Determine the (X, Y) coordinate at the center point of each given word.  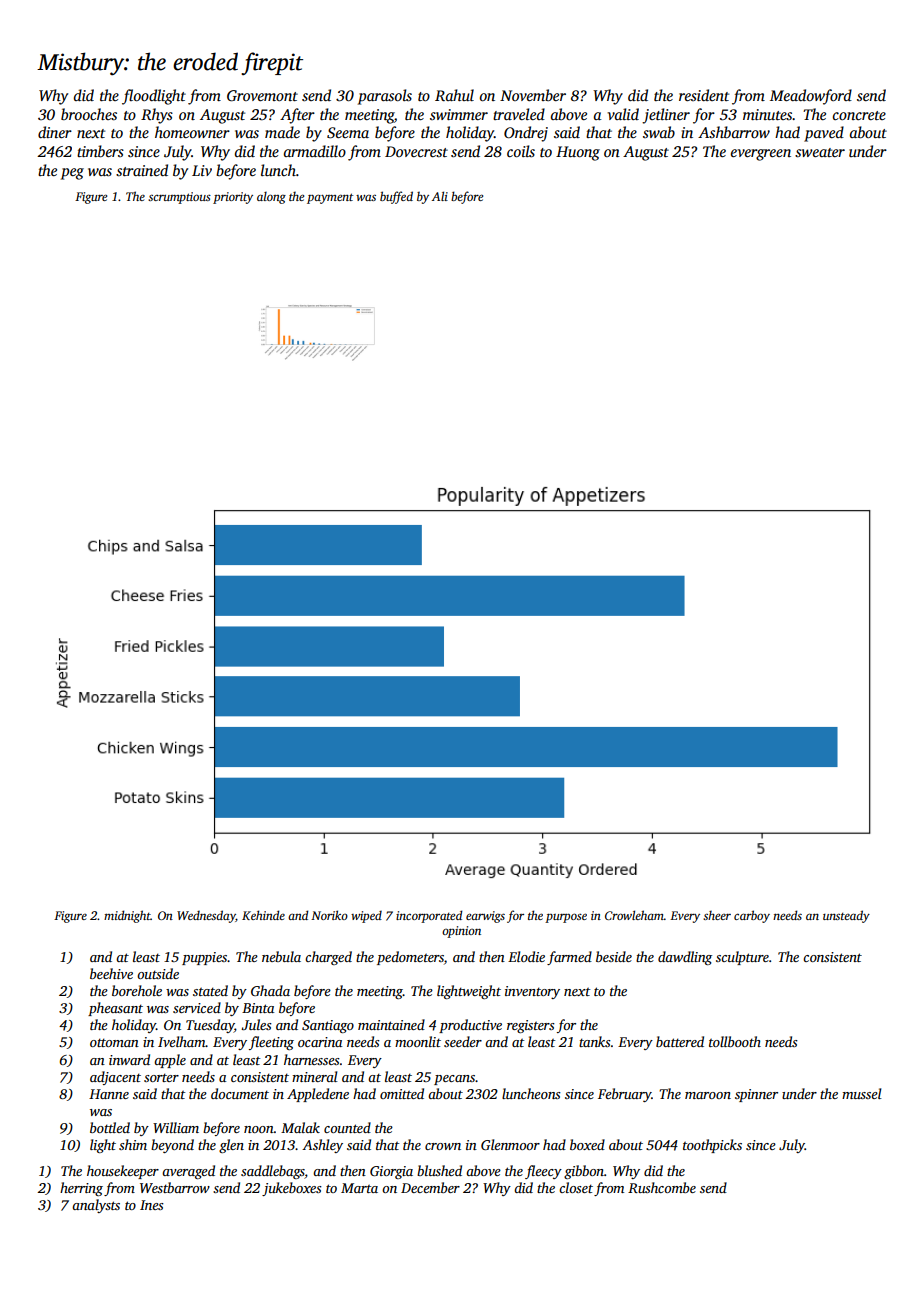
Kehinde (263, 915)
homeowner (192, 132)
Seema (348, 133)
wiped (366, 917)
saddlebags (273, 1172)
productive (470, 1026)
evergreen (761, 155)
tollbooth (735, 1041)
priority (233, 198)
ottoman (114, 1042)
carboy (752, 916)
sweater (820, 152)
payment (330, 198)
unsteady (846, 916)
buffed (396, 197)
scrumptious (179, 198)
